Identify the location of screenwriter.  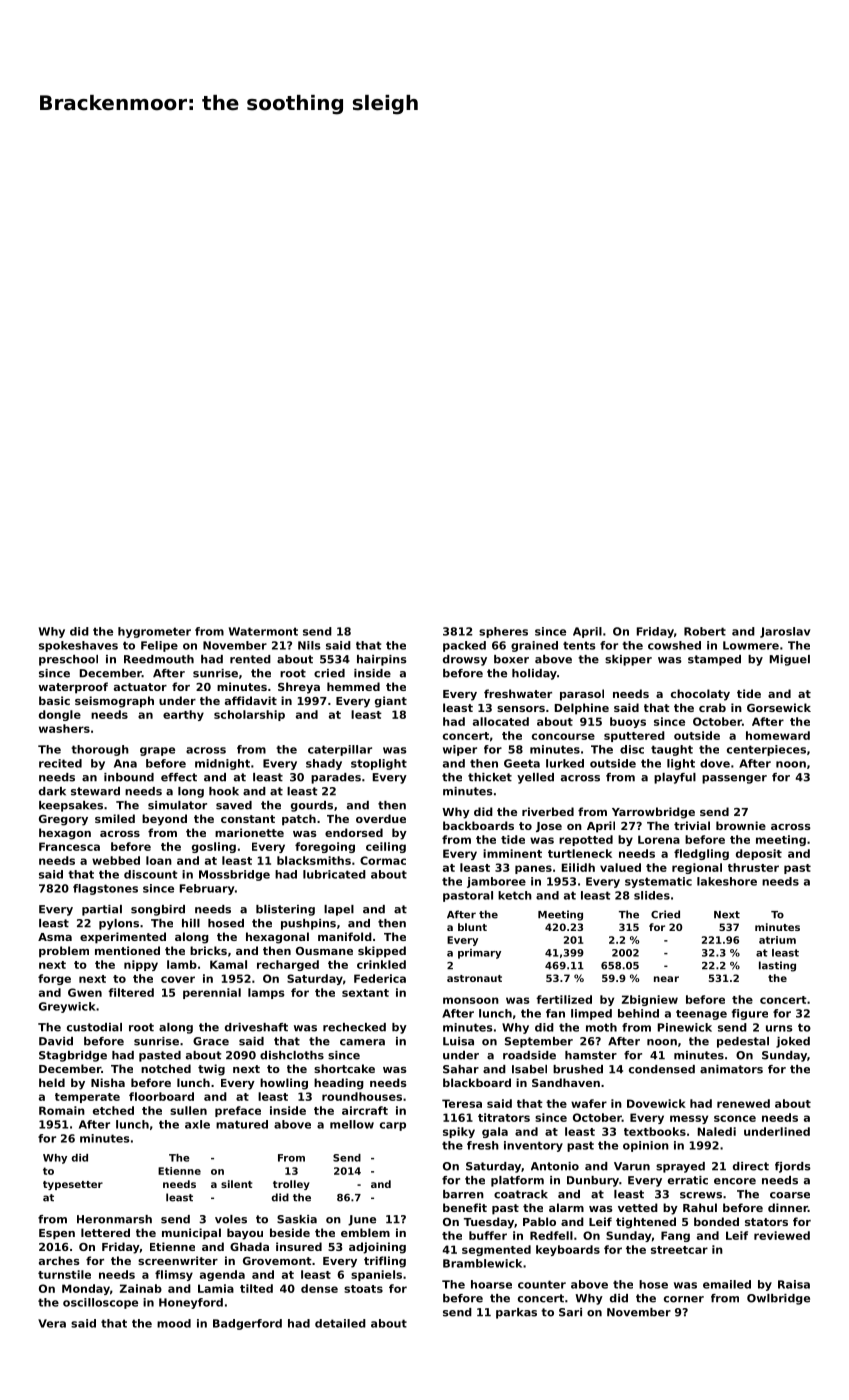
(178, 1260).
